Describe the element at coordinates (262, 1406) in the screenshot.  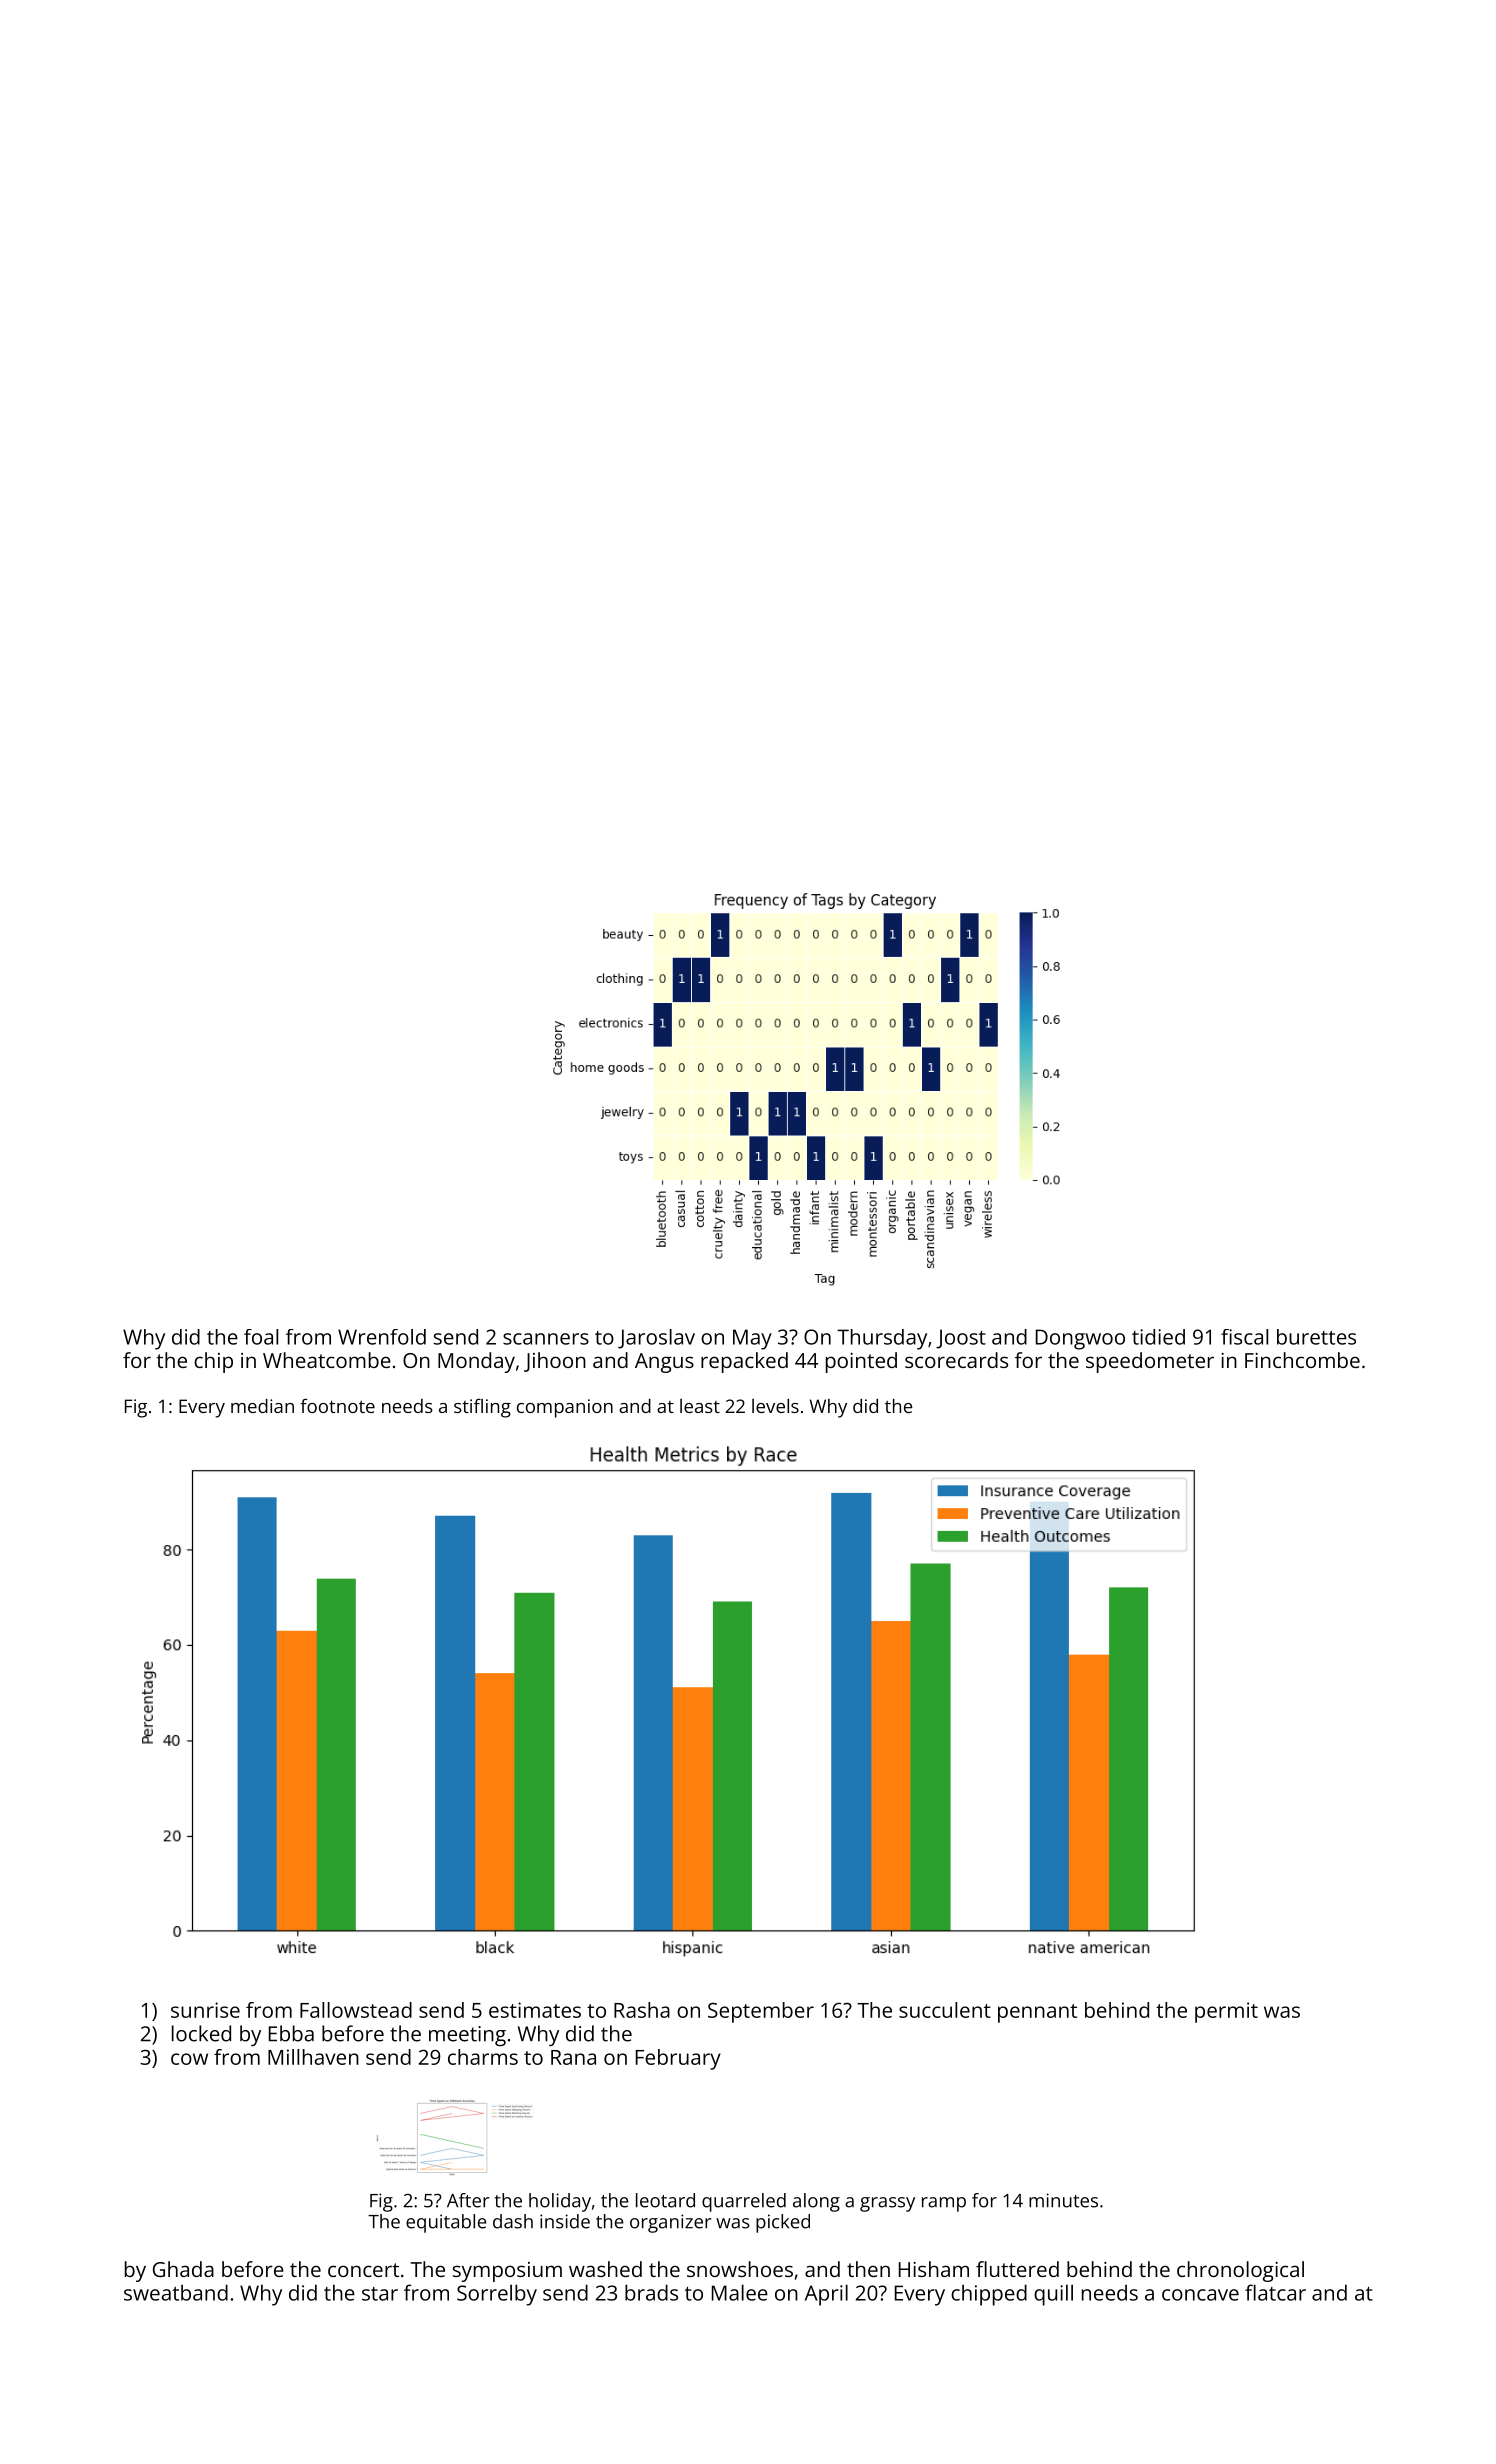
I see `median` at that location.
